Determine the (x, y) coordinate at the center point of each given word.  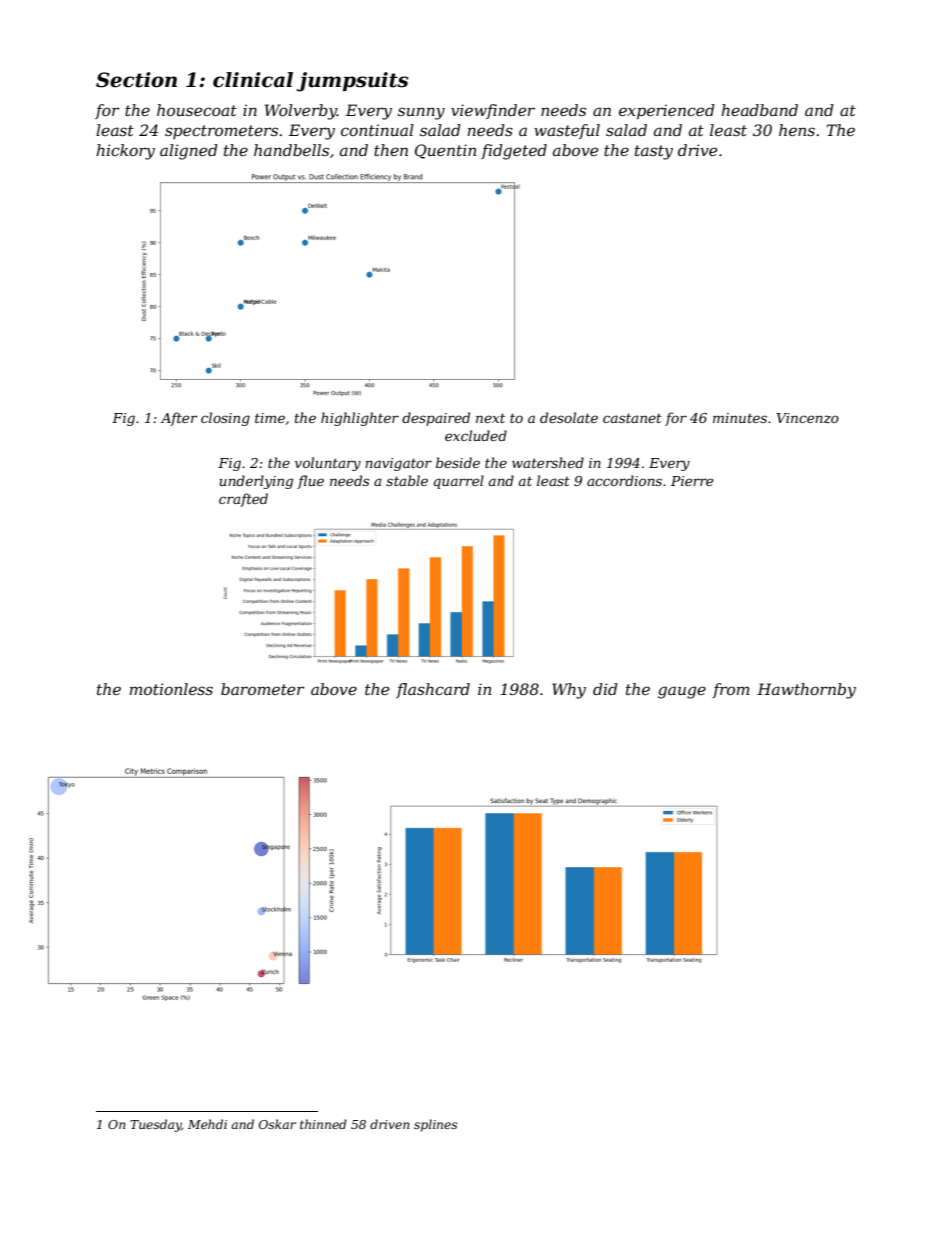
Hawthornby (806, 691)
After (178, 419)
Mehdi (207, 1124)
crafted (243, 500)
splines (435, 1125)
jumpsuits (352, 82)
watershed (548, 462)
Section (136, 80)
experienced (667, 111)
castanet (632, 418)
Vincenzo (808, 418)
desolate (569, 417)
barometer (262, 689)
